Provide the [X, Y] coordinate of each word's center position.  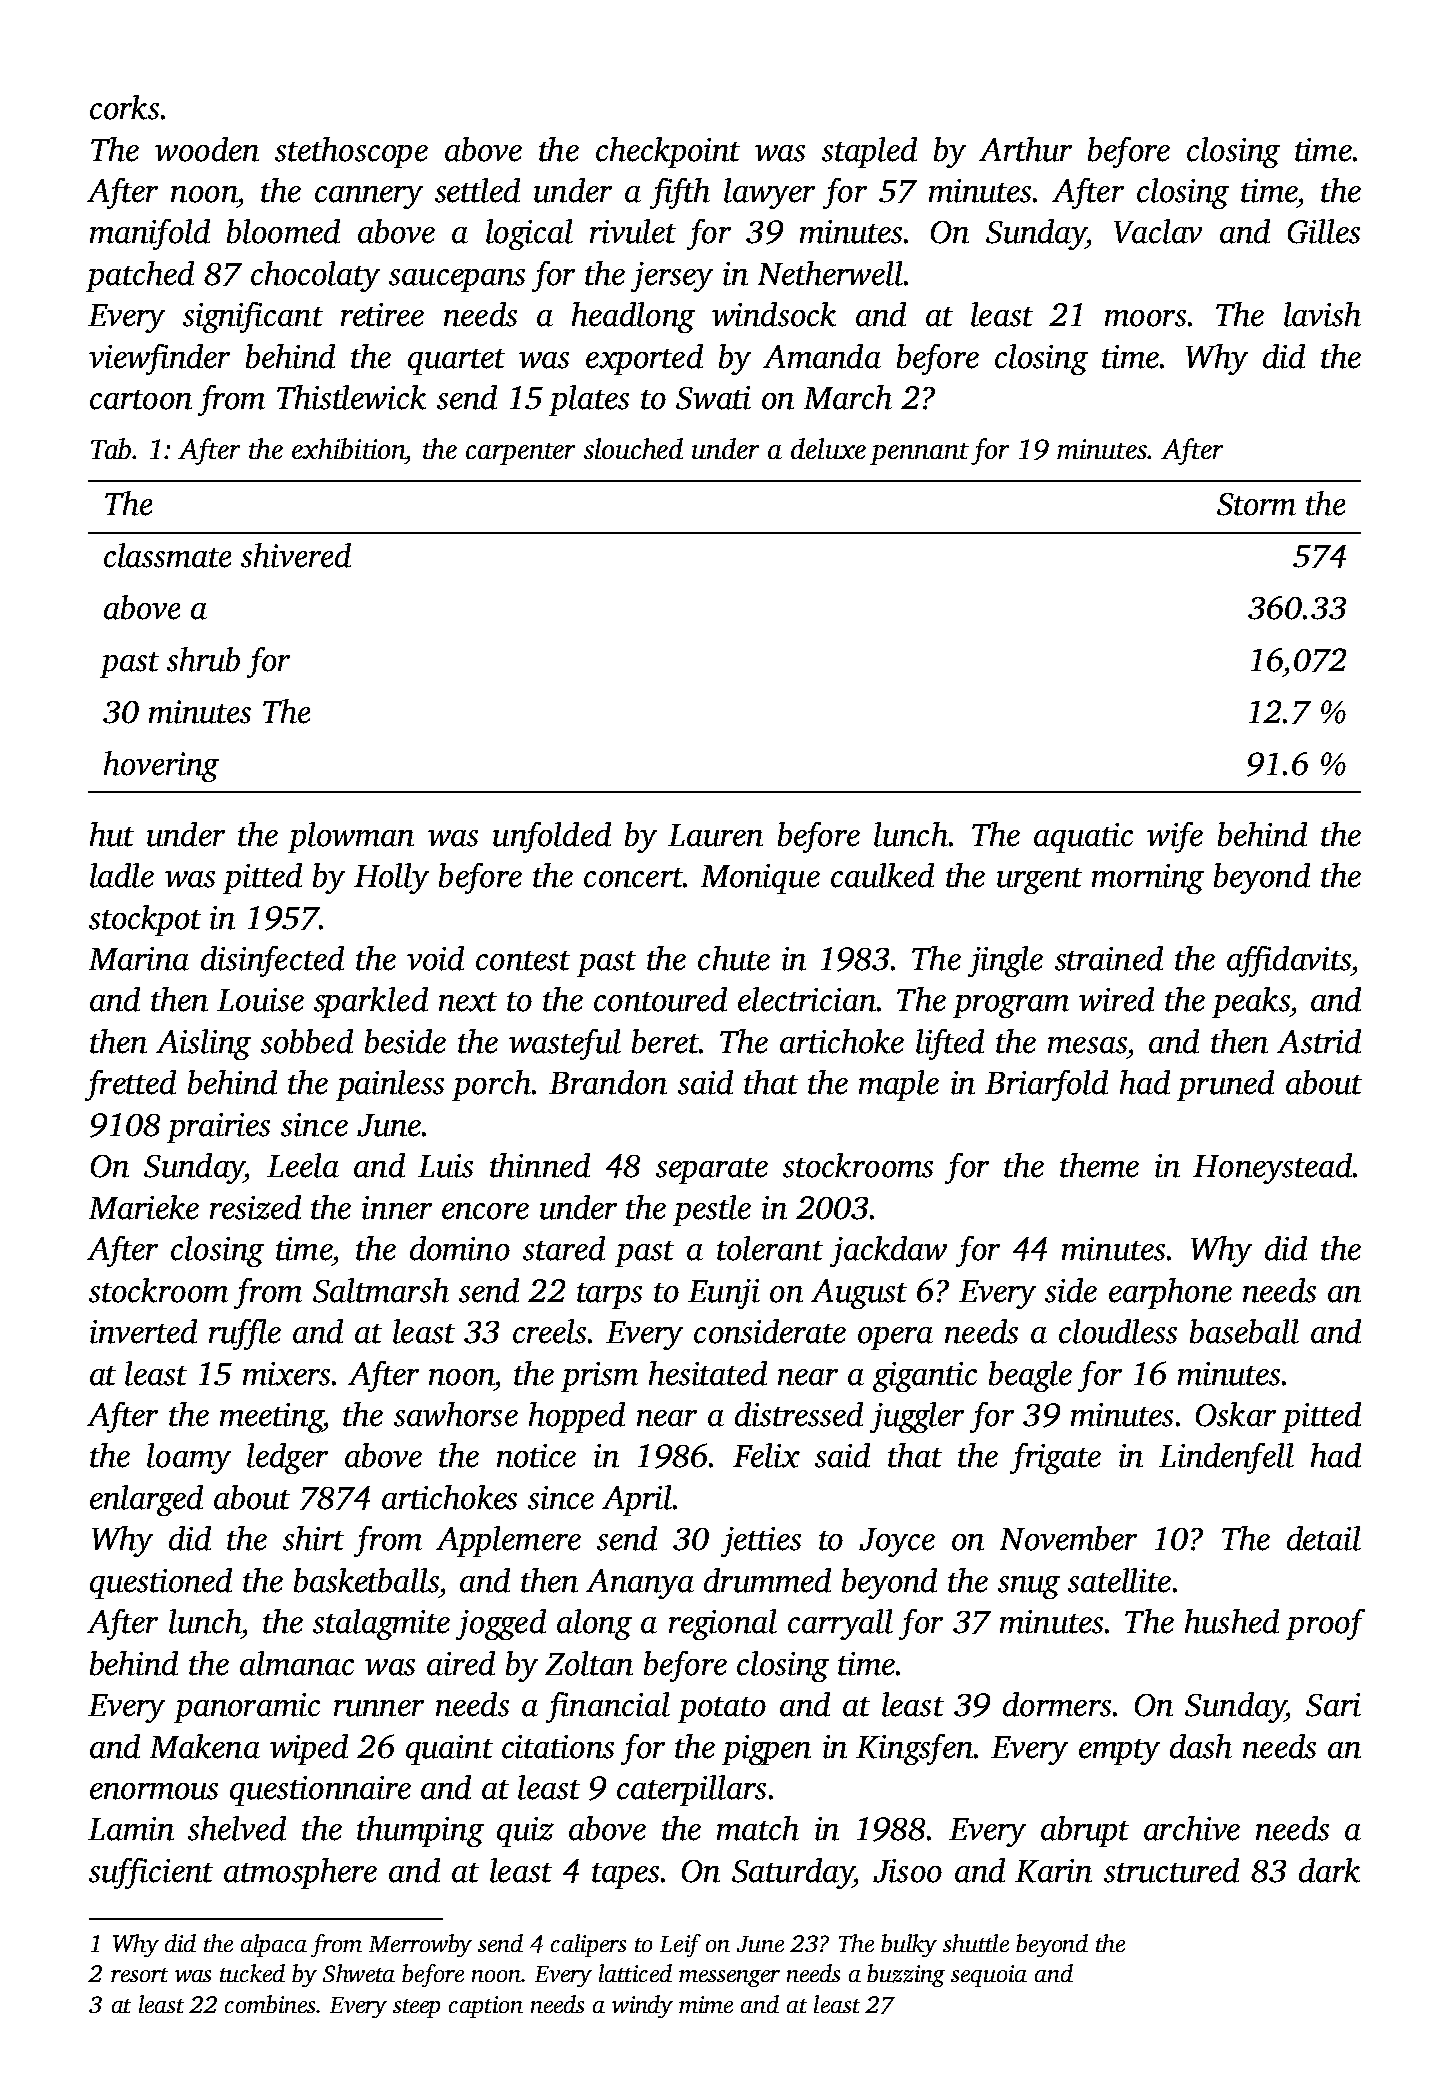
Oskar [1236, 1414]
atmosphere [300, 1873]
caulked [882, 875]
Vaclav [1158, 231]
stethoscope [351, 152]
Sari [1333, 1705]
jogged [501, 1624]
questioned [161, 1583]
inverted [143, 1331]
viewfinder [159, 359]
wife [1175, 837]
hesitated [708, 1373]
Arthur [1025, 149]
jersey [672, 277]
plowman [351, 837]
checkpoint [668, 152]
